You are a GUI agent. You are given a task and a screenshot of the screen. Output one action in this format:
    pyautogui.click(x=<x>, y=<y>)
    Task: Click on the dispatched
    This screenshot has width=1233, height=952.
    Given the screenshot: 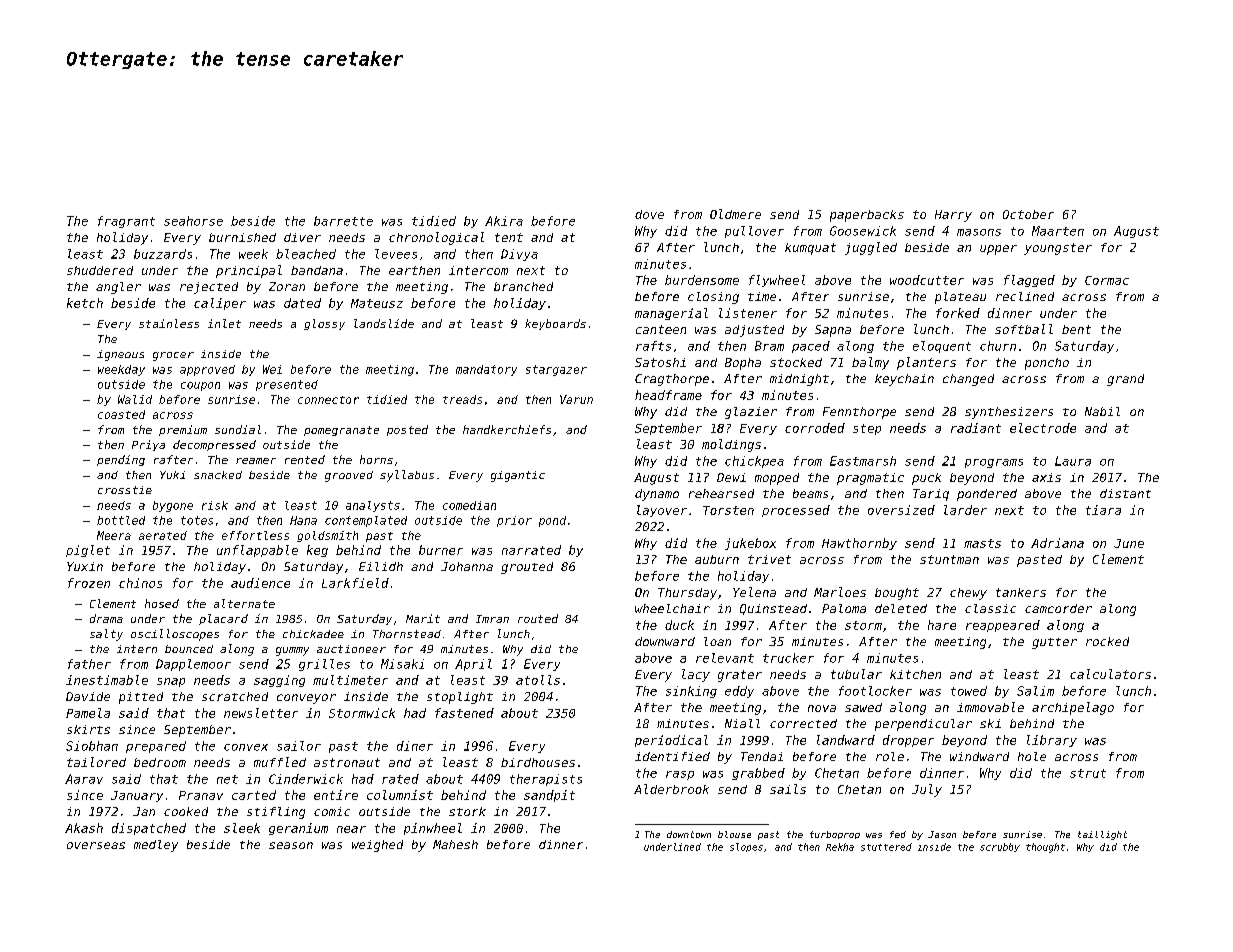 What is the action you would take?
    pyautogui.click(x=149, y=829)
